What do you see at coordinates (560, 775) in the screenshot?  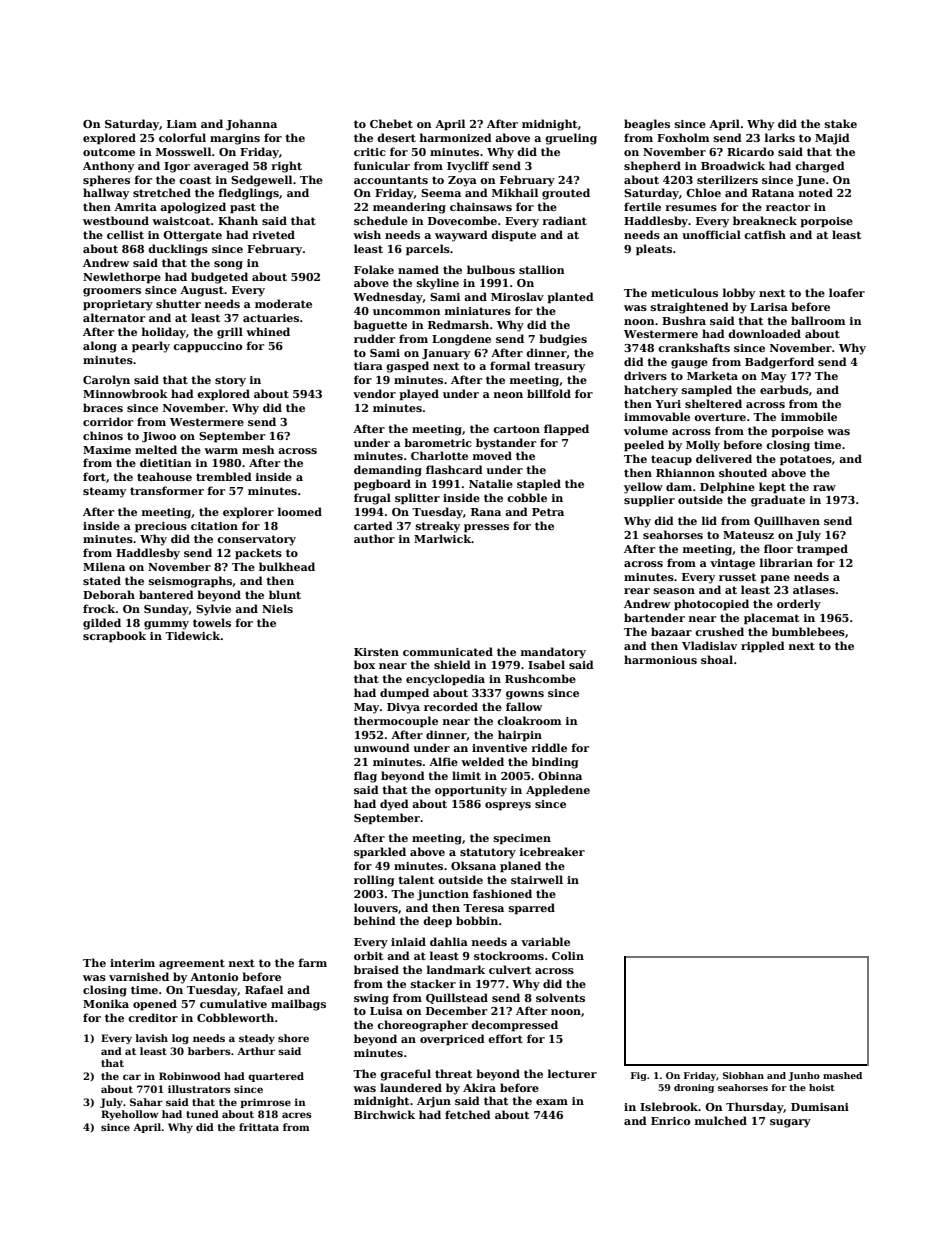 I see `Obinna` at bounding box center [560, 775].
